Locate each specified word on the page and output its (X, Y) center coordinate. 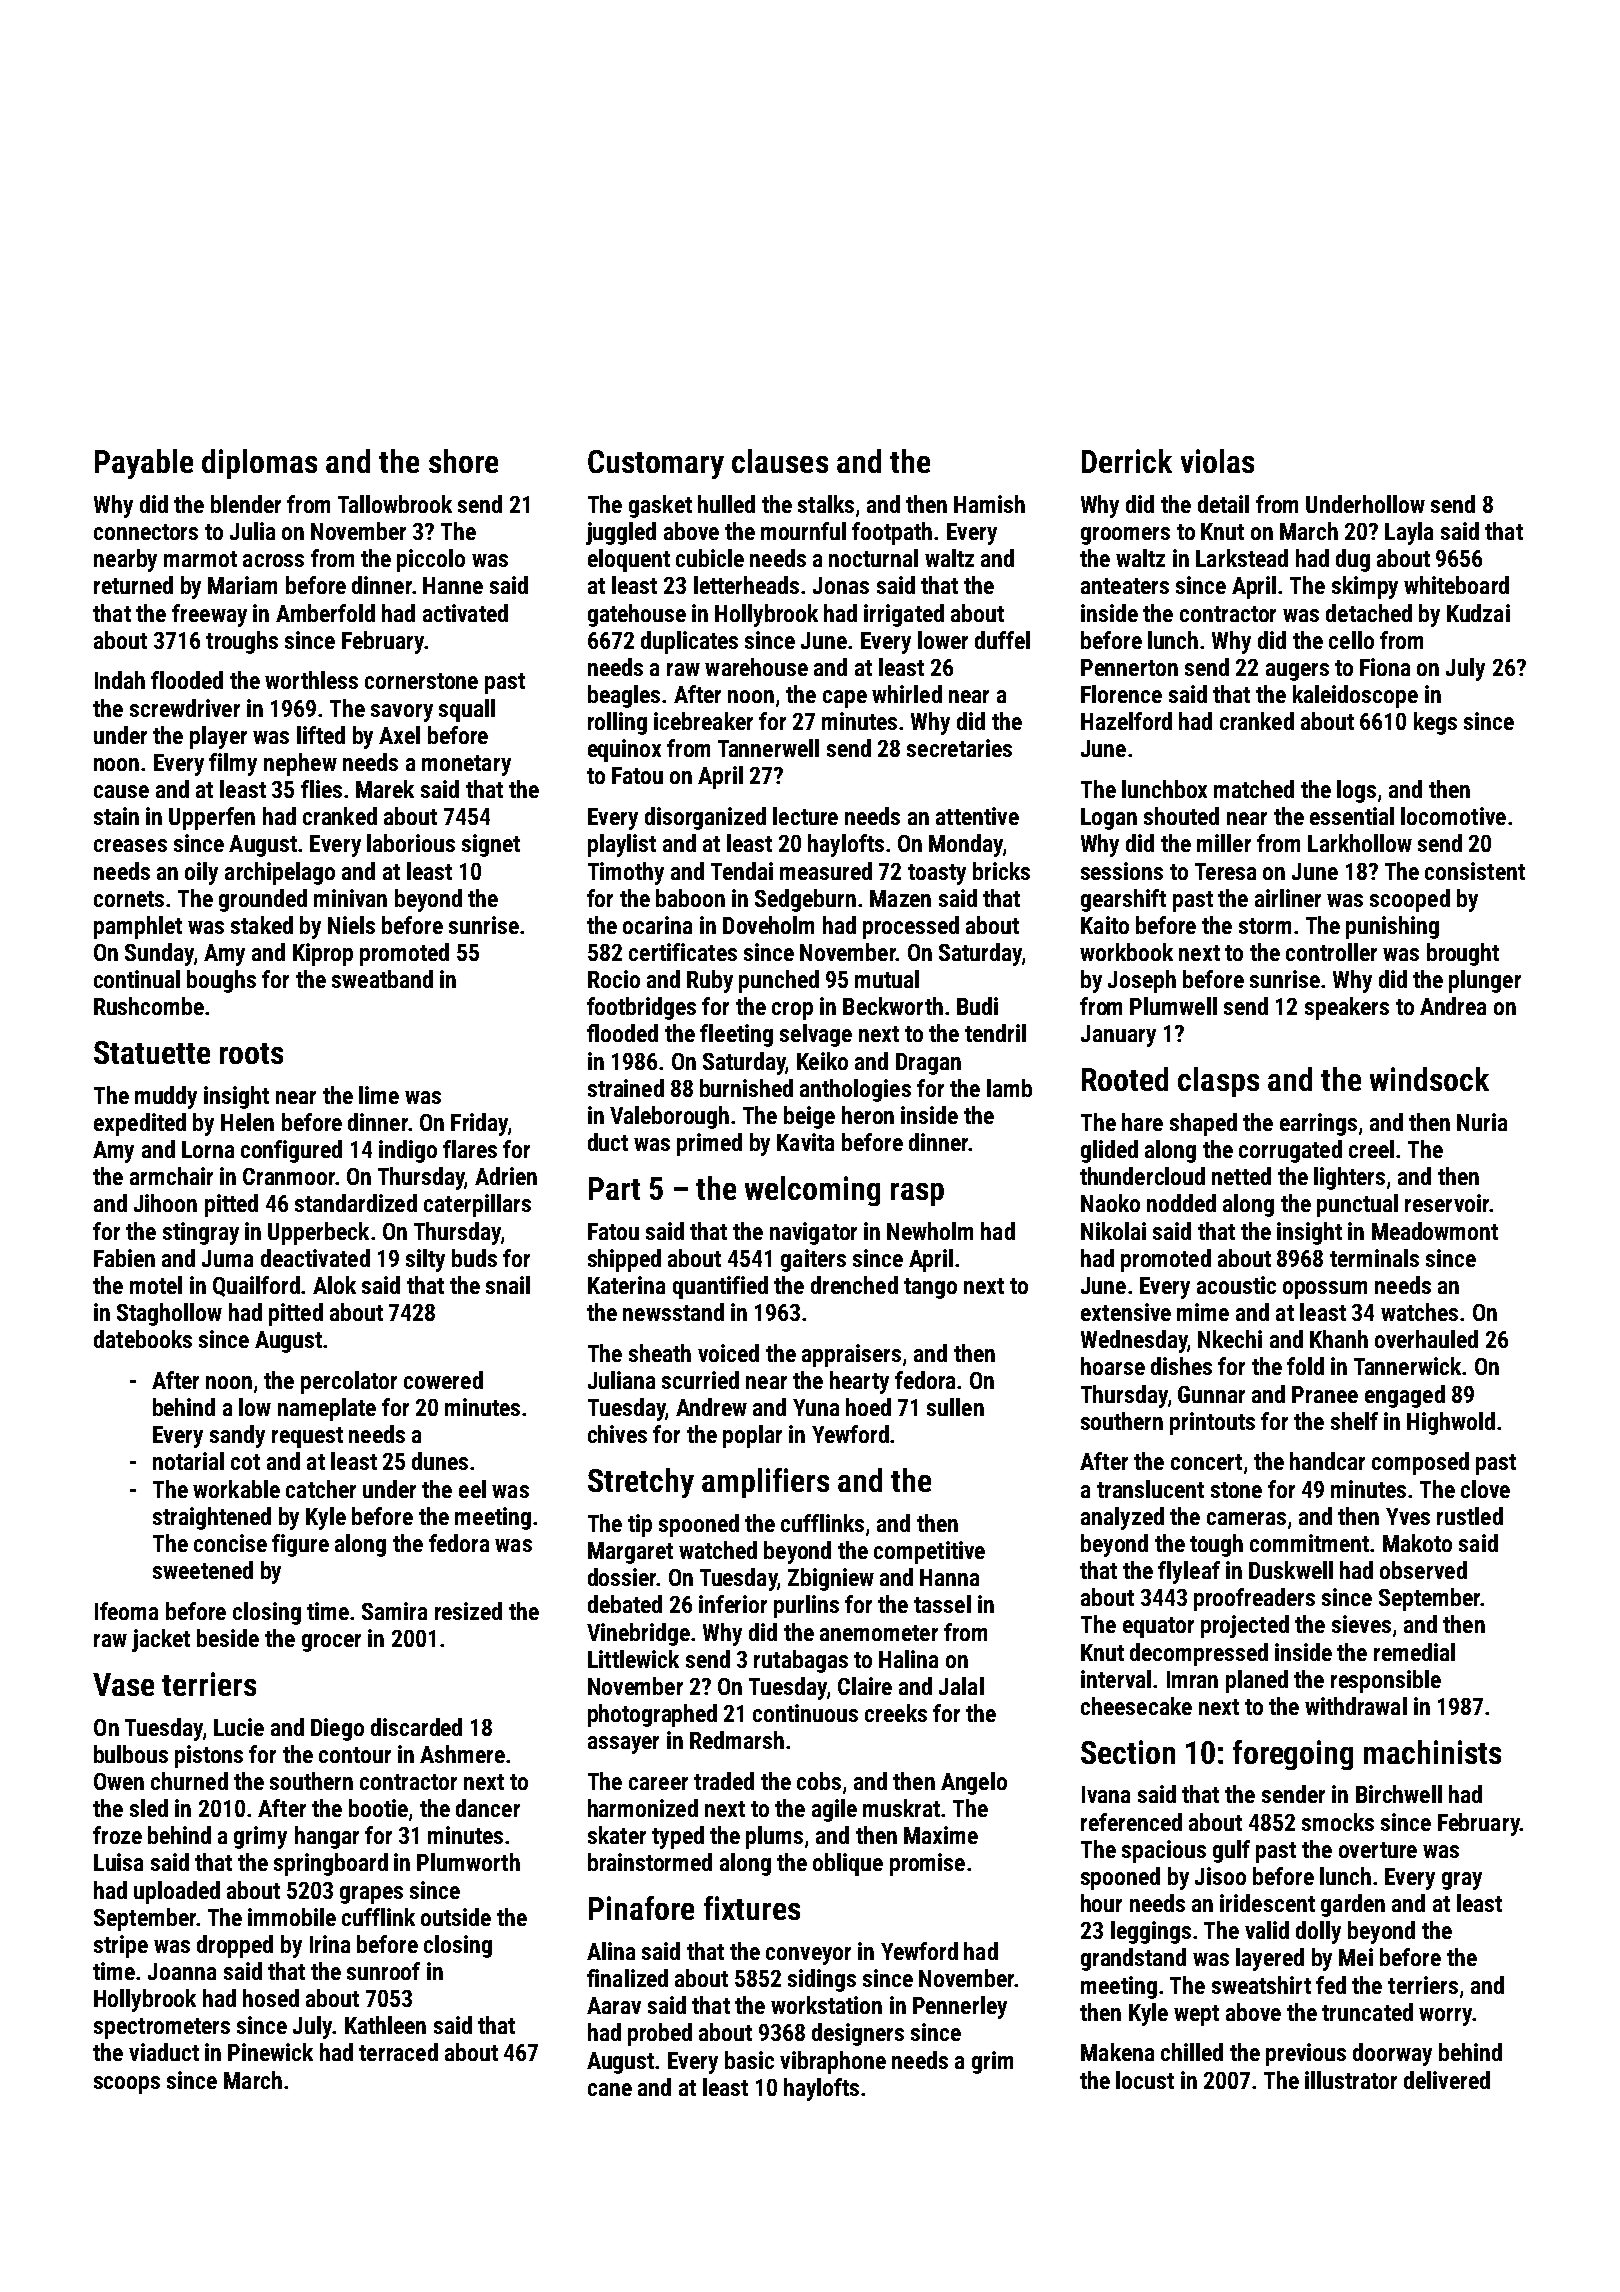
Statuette (152, 1052)
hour (1101, 1903)
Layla (1409, 533)
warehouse (756, 667)
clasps (1218, 1082)
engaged (1405, 1396)
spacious (1164, 1851)
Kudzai (1478, 613)
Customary (656, 464)
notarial (188, 1461)
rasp (917, 1194)
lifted (321, 735)
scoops (127, 2085)
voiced (728, 1353)
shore (463, 461)
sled (149, 1808)
